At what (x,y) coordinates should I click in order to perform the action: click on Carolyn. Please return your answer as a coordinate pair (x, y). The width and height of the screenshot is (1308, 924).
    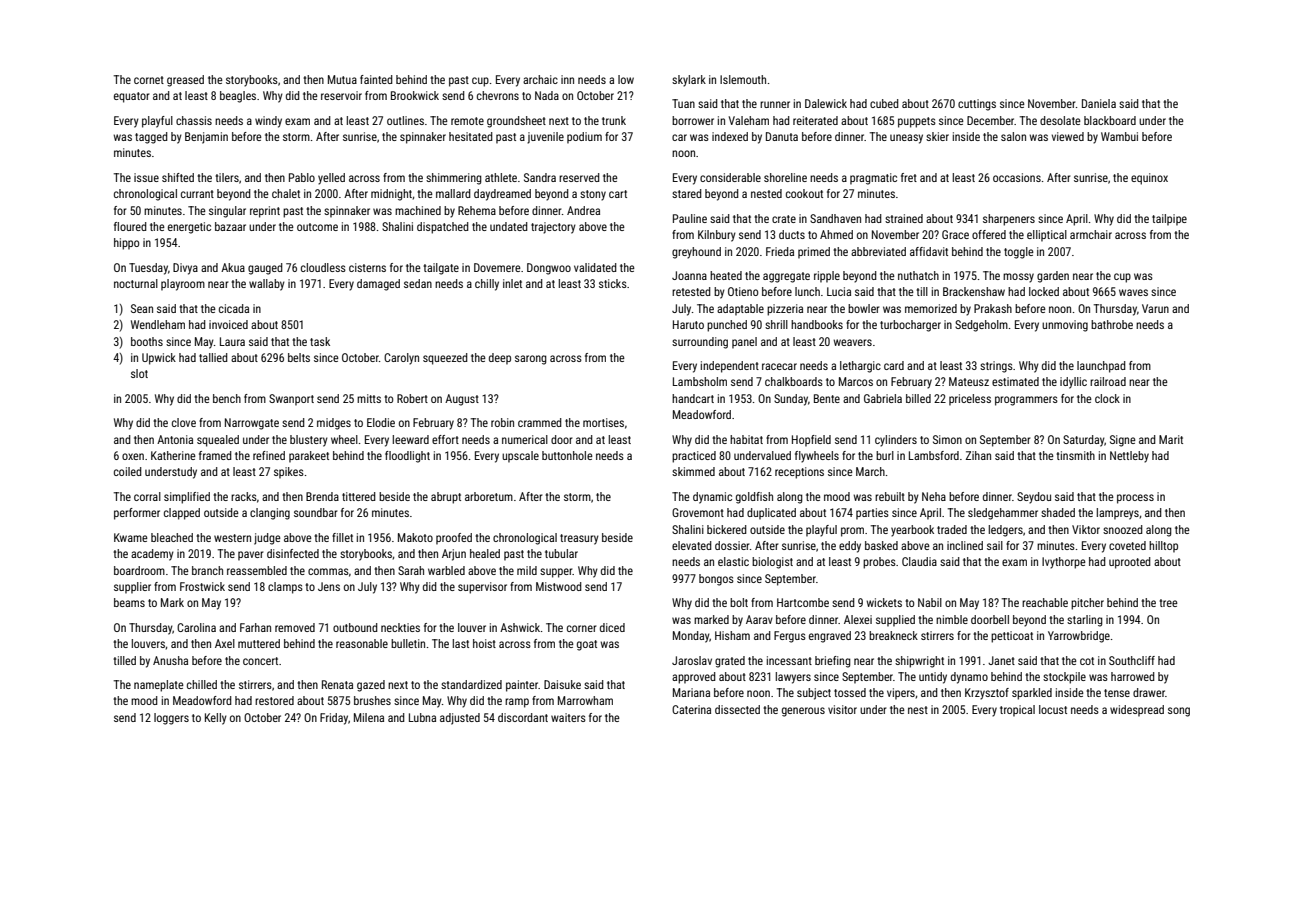
    Looking at the image, I should click on (401, 359).
